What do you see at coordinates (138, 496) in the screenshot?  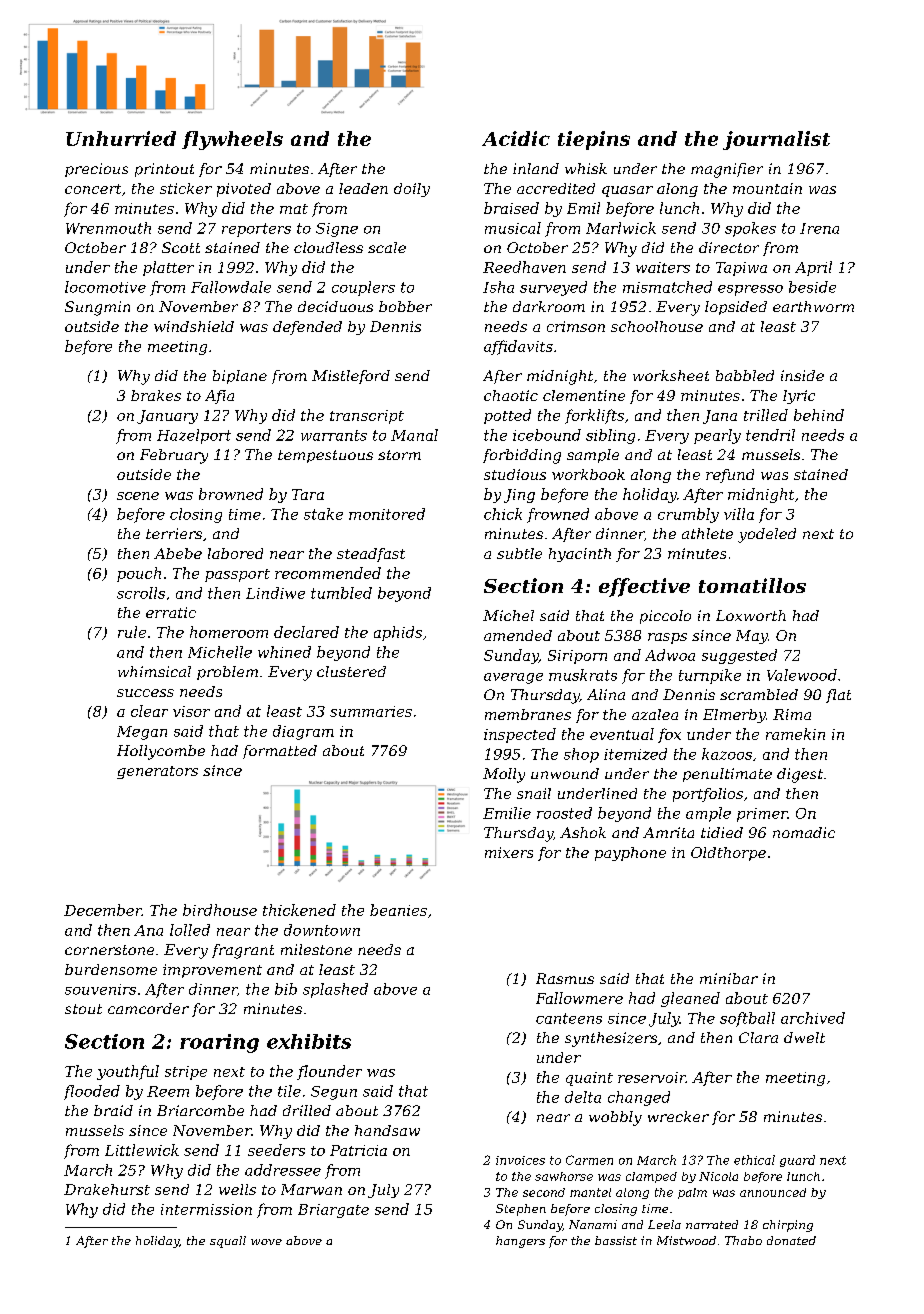 I see `scene` at bounding box center [138, 496].
